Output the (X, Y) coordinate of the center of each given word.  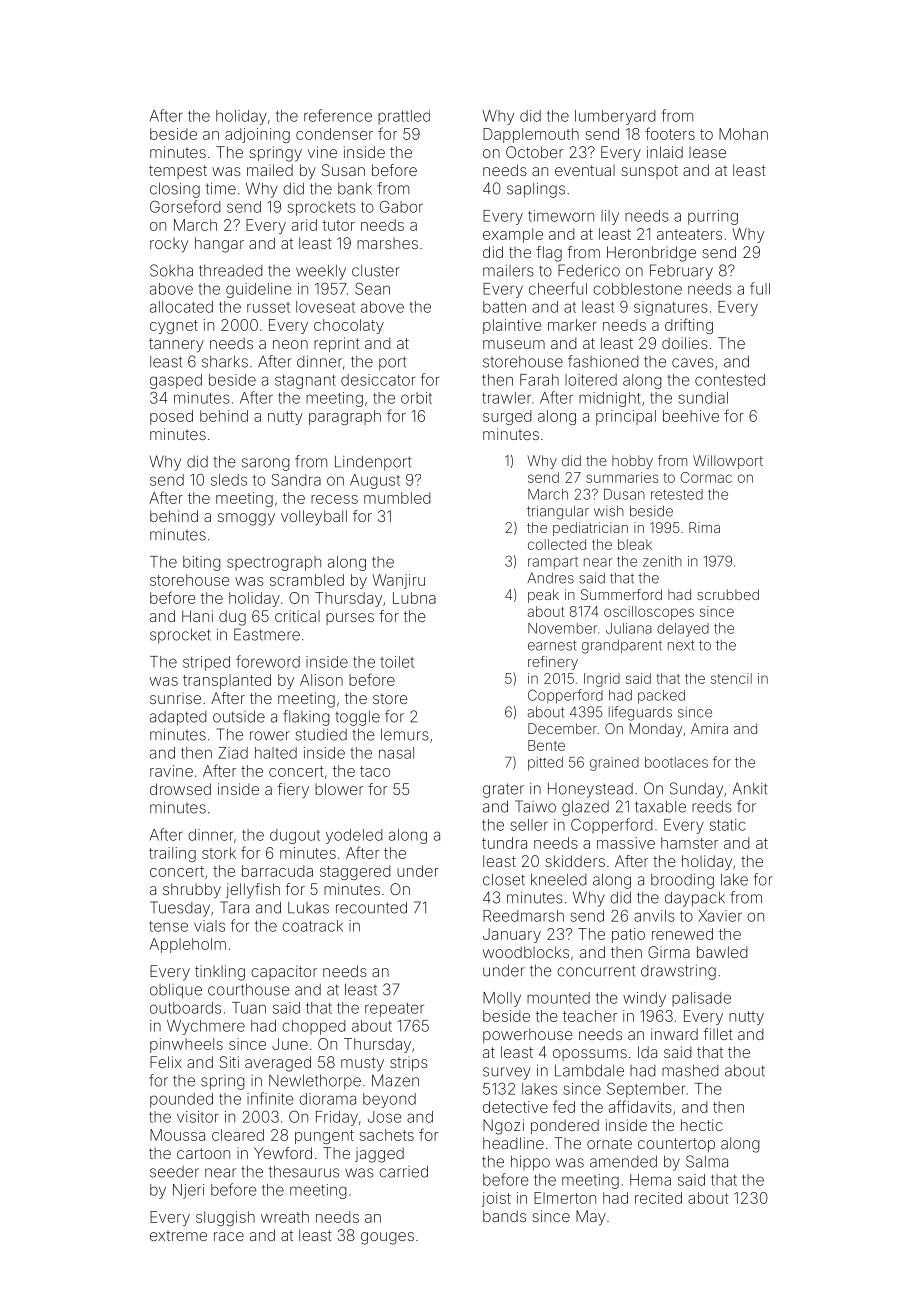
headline (513, 1143)
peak (543, 596)
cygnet (174, 327)
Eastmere (267, 634)
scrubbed (728, 594)
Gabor (401, 206)
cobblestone (637, 289)
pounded (181, 1100)
